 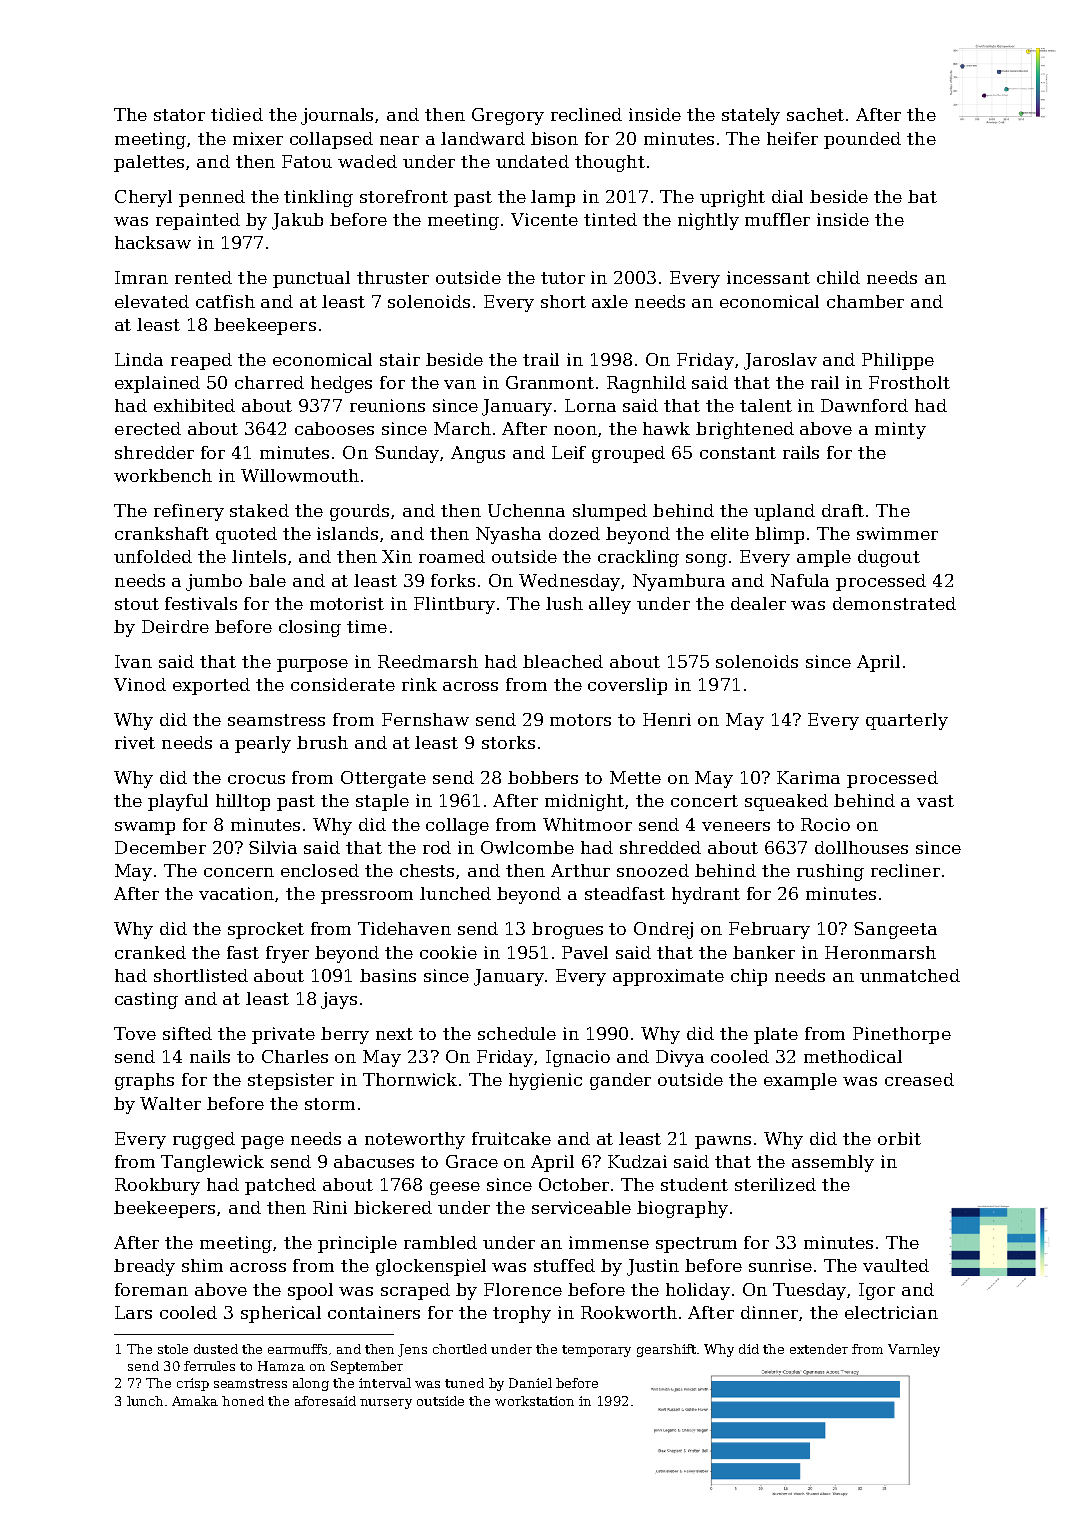 What do you see at coordinates (745, 430) in the screenshot?
I see `brightened` at bounding box center [745, 430].
